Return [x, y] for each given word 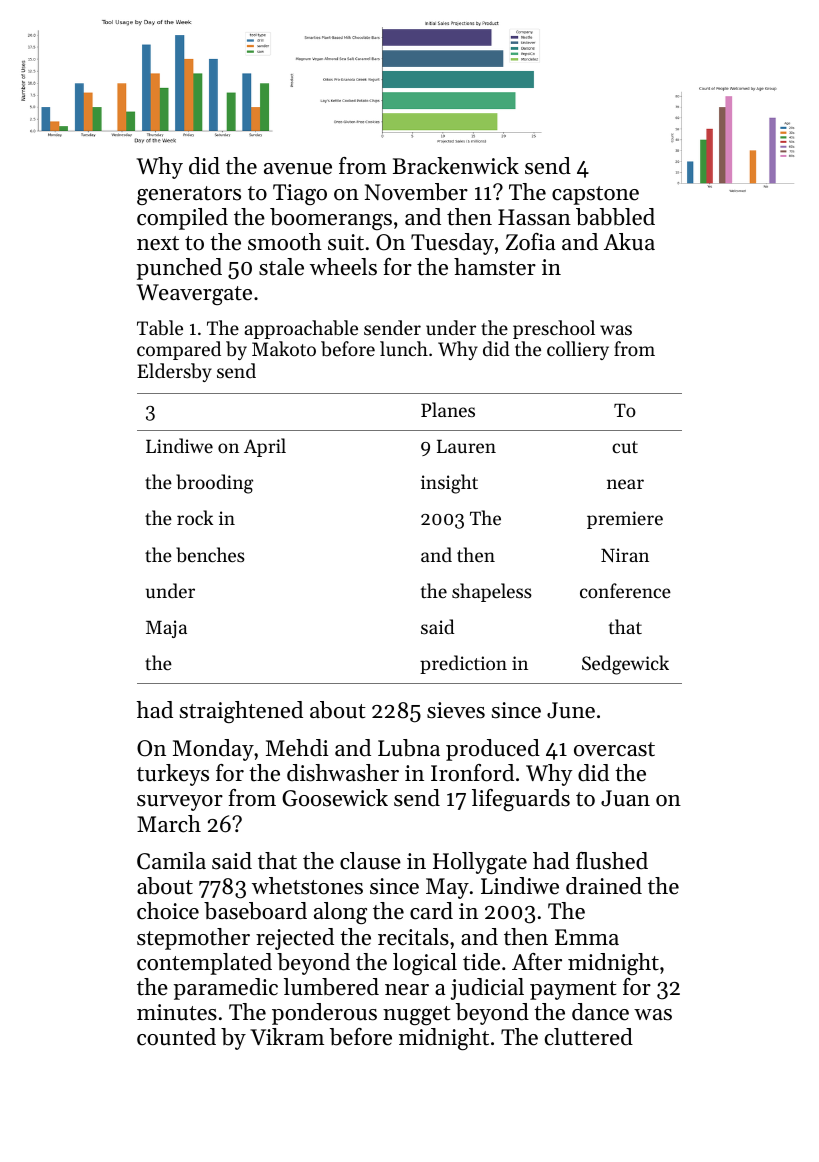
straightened [241, 712]
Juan [625, 798]
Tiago [300, 194]
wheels [343, 267]
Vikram [287, 1036]
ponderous [324, 1014]
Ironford [472, 773]
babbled [615, 217]
